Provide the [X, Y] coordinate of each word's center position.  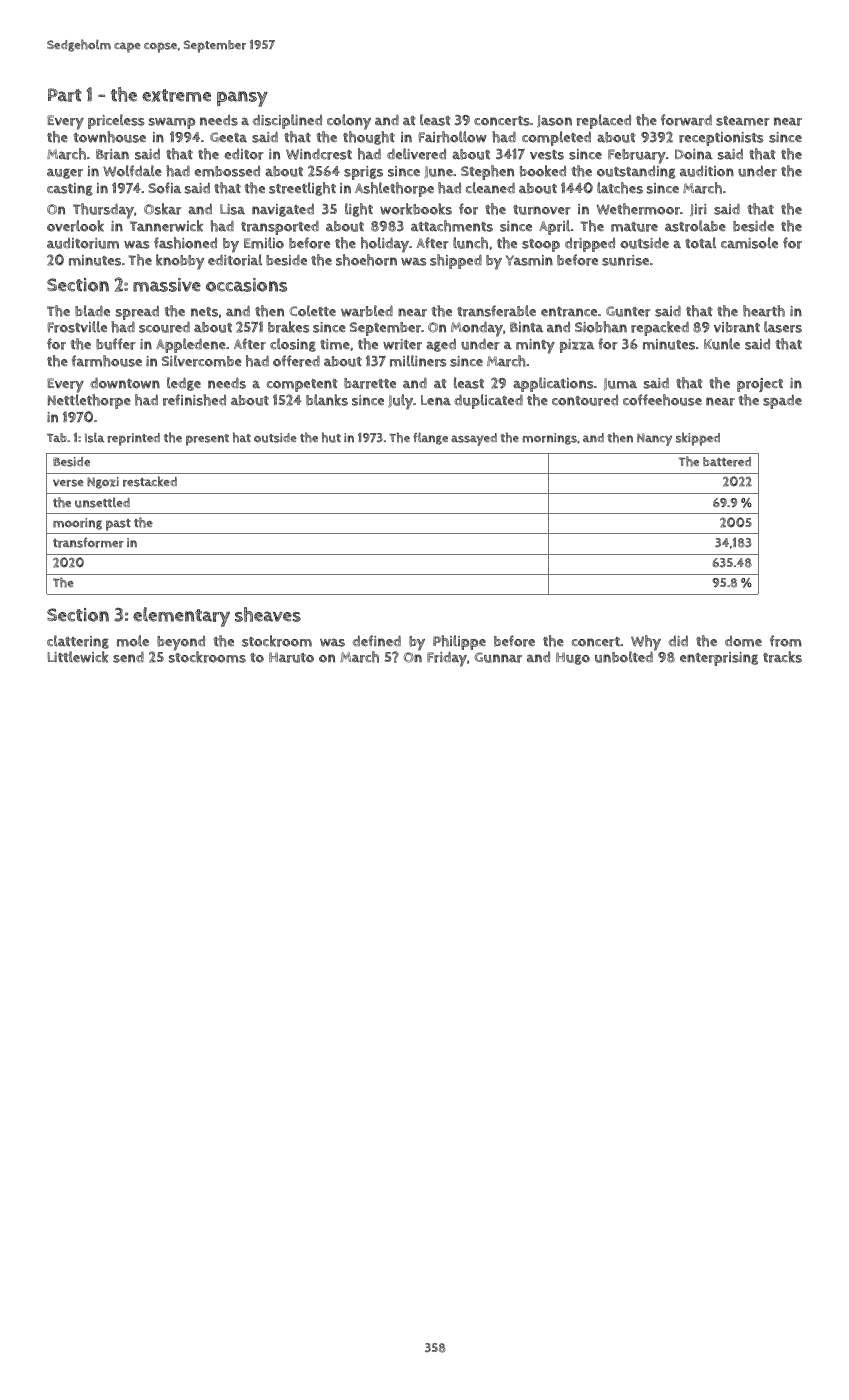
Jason [554, 121]
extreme [176, 95]
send [128, 657]
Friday [447, 659]
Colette [312, 311]
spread [137, 312]
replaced [604, 121]
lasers [783, 327]
